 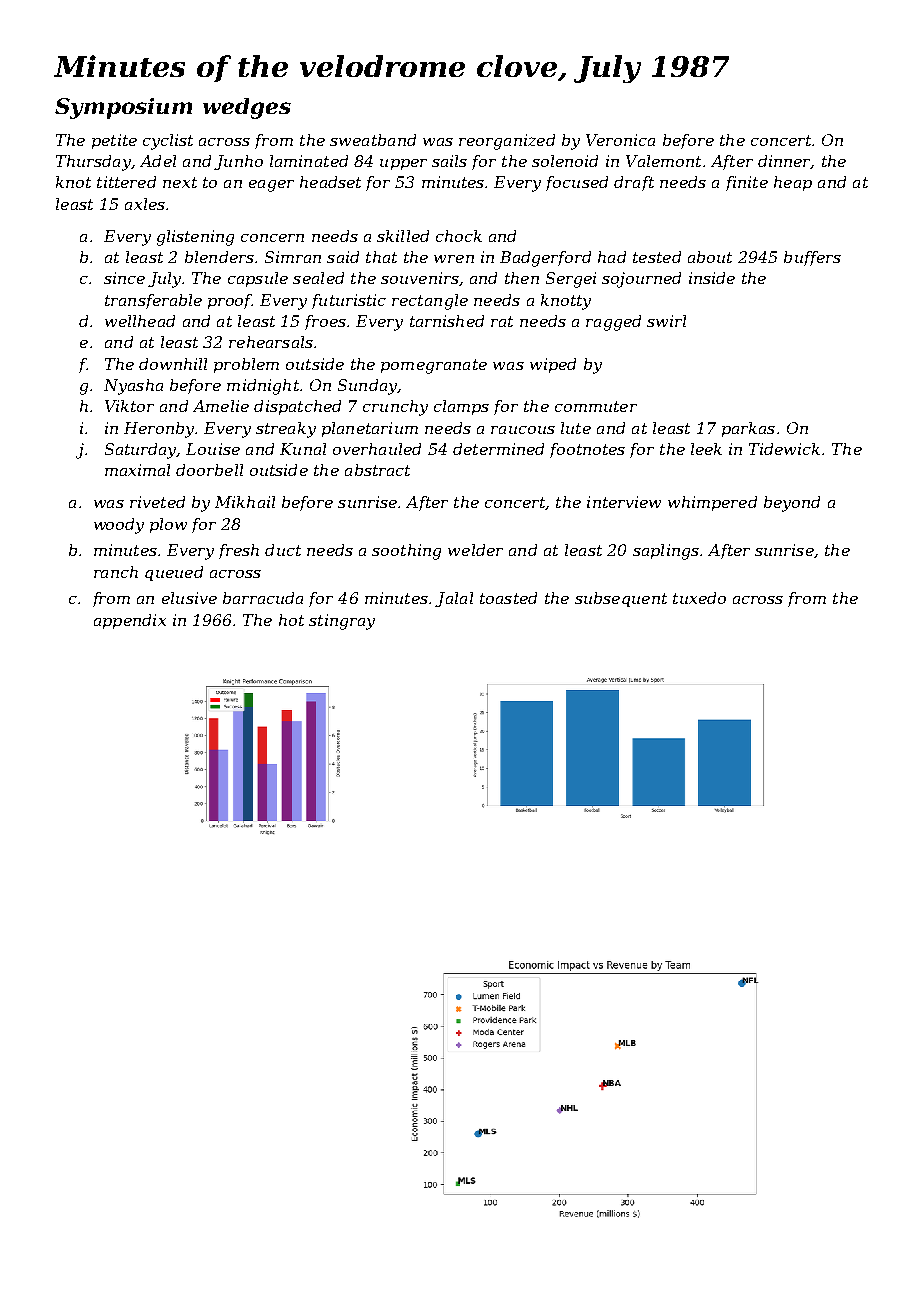 I want to click on fresh, so click(x=239, y=551).
